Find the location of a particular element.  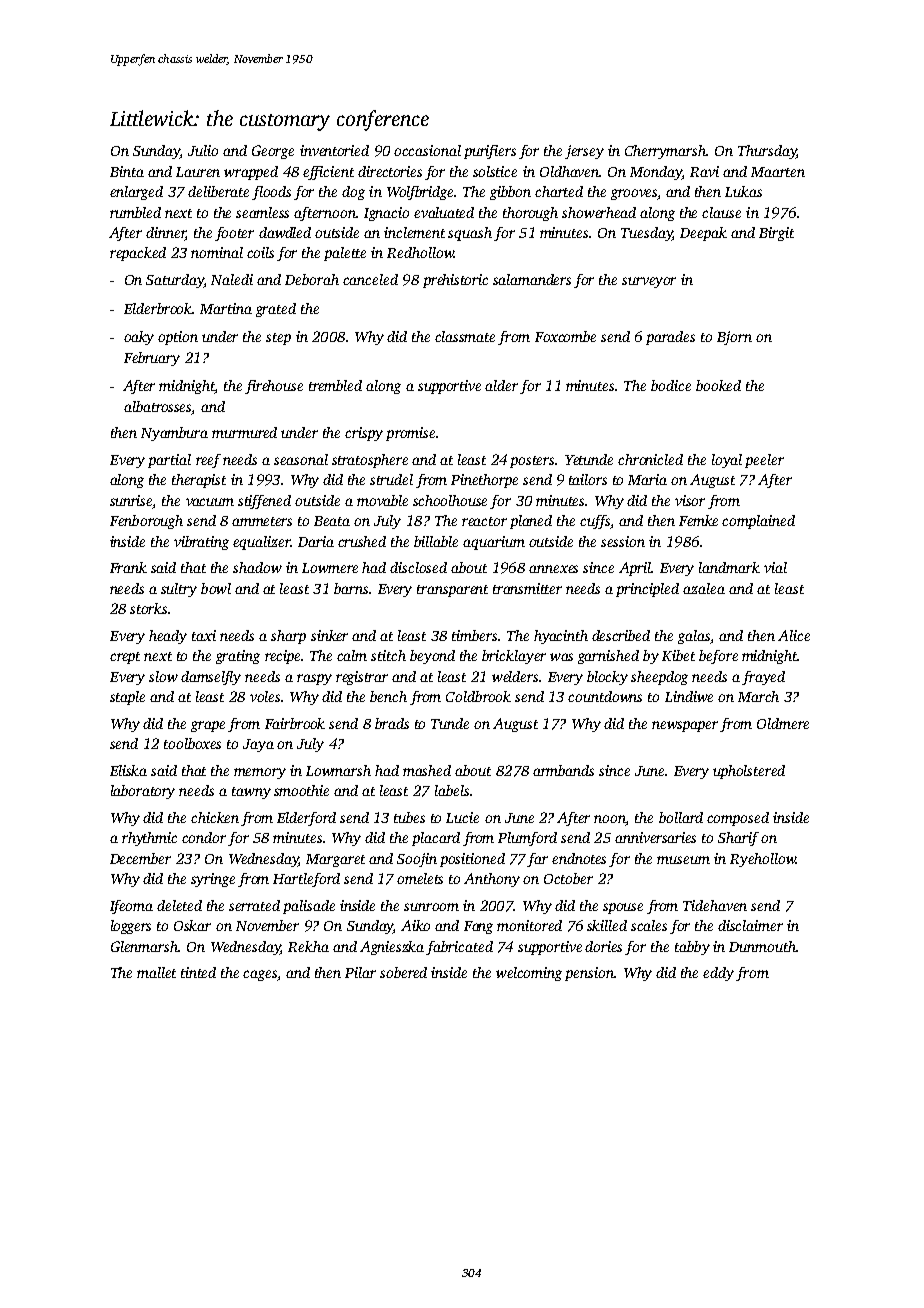

Binta is located at coordinates (127, 171).
